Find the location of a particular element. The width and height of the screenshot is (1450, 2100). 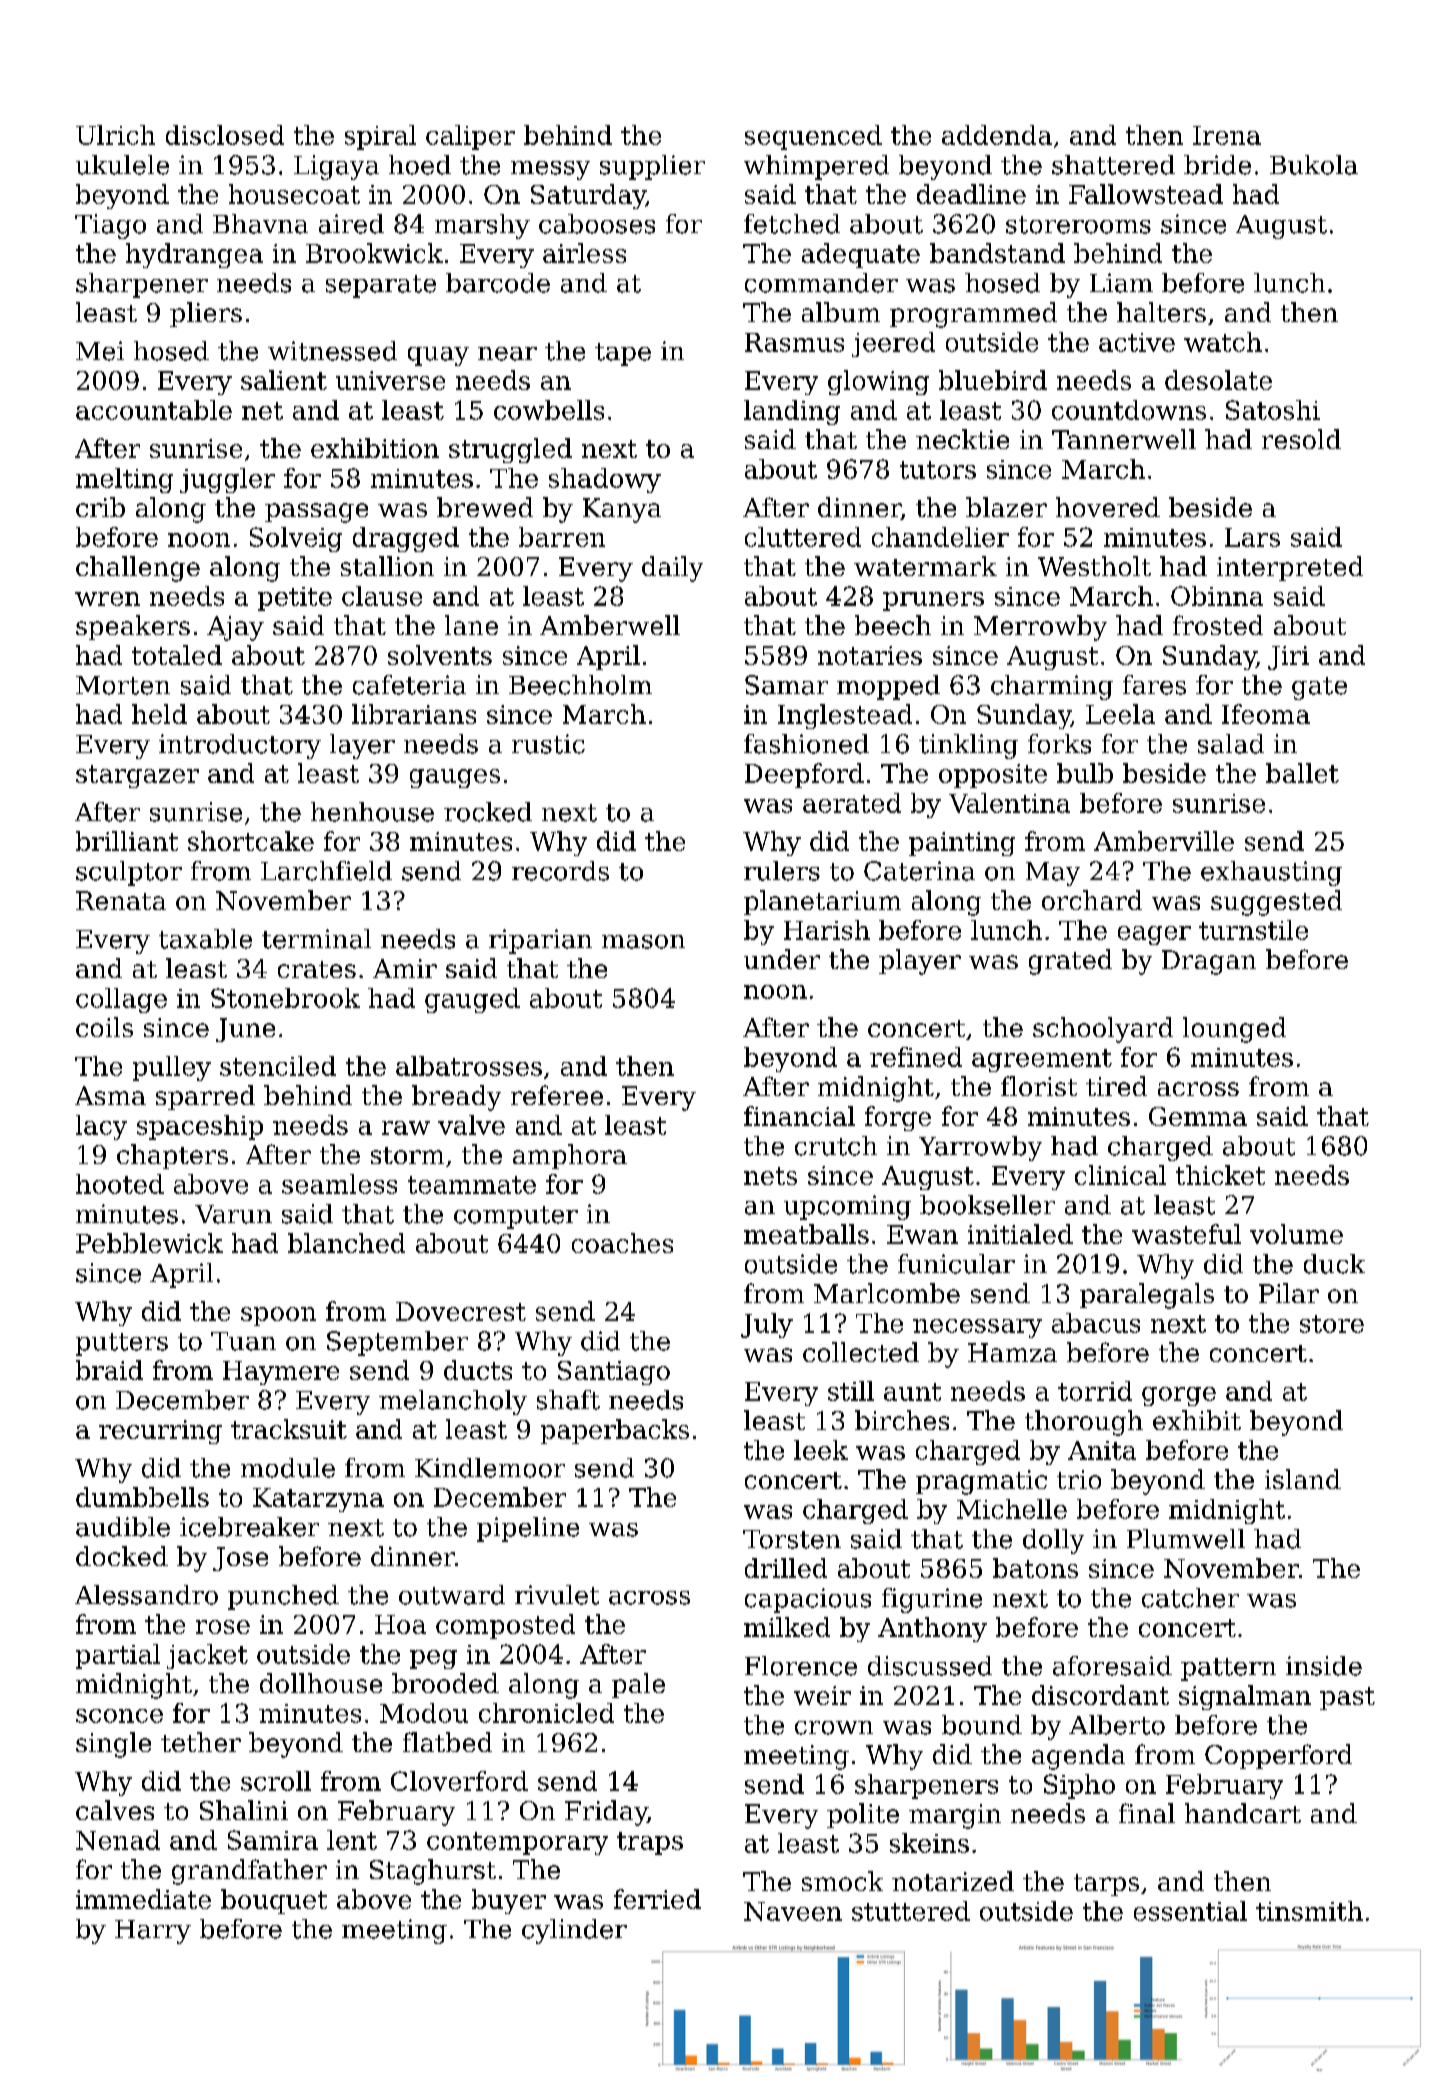

Irena is located at coordinates (1227, 135).
